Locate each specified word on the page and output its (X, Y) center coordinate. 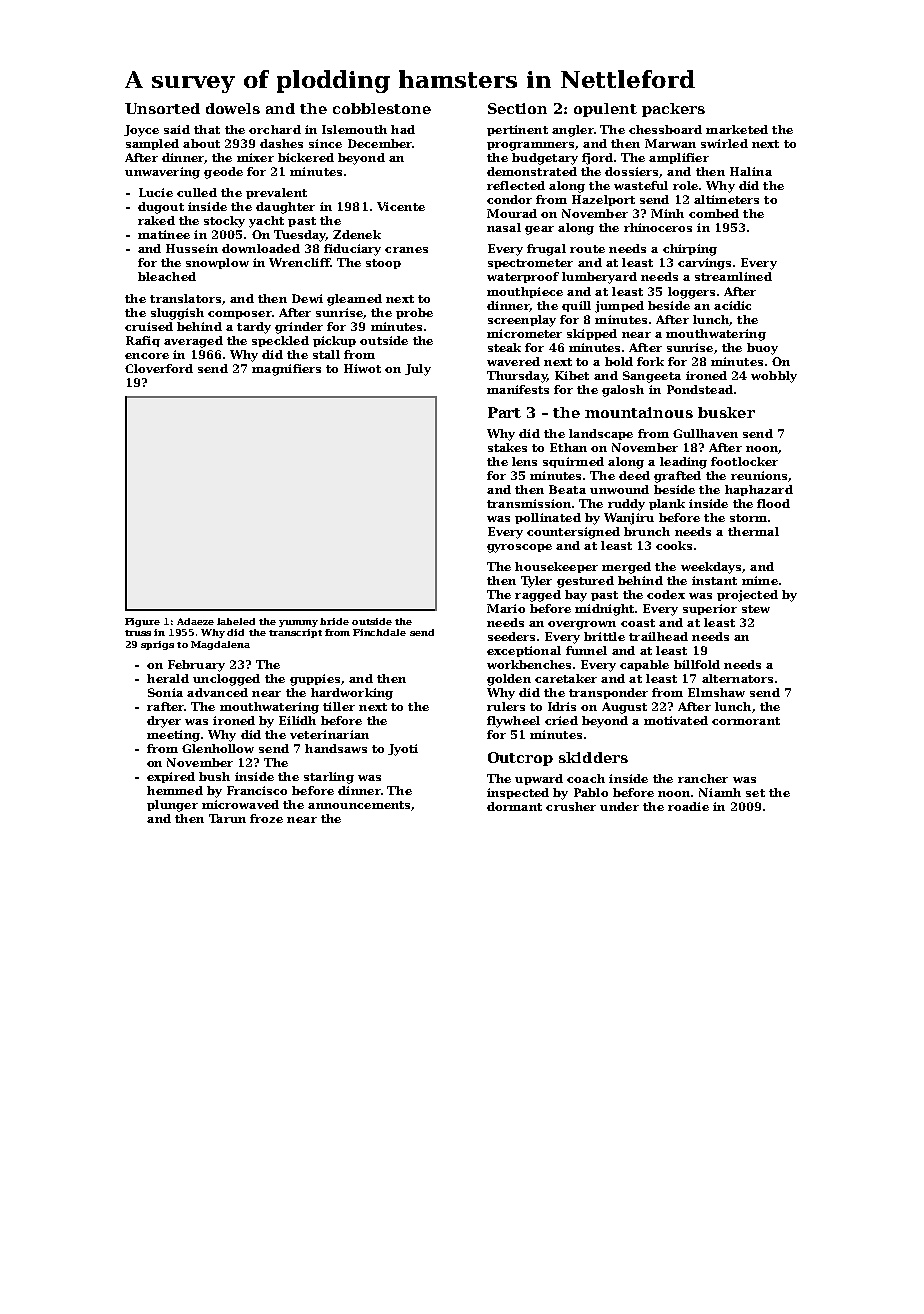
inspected (518, 793)
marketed (737, 129)
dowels (233, 108)
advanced (217, 692)
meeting (173, 736)
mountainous (639, 412)
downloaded (261, 248)
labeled (236, 621)
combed (714, 213)
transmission (529, 503)
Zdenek (357, 234)
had (403, 129)
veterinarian (329, 734)
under (619, 806)
